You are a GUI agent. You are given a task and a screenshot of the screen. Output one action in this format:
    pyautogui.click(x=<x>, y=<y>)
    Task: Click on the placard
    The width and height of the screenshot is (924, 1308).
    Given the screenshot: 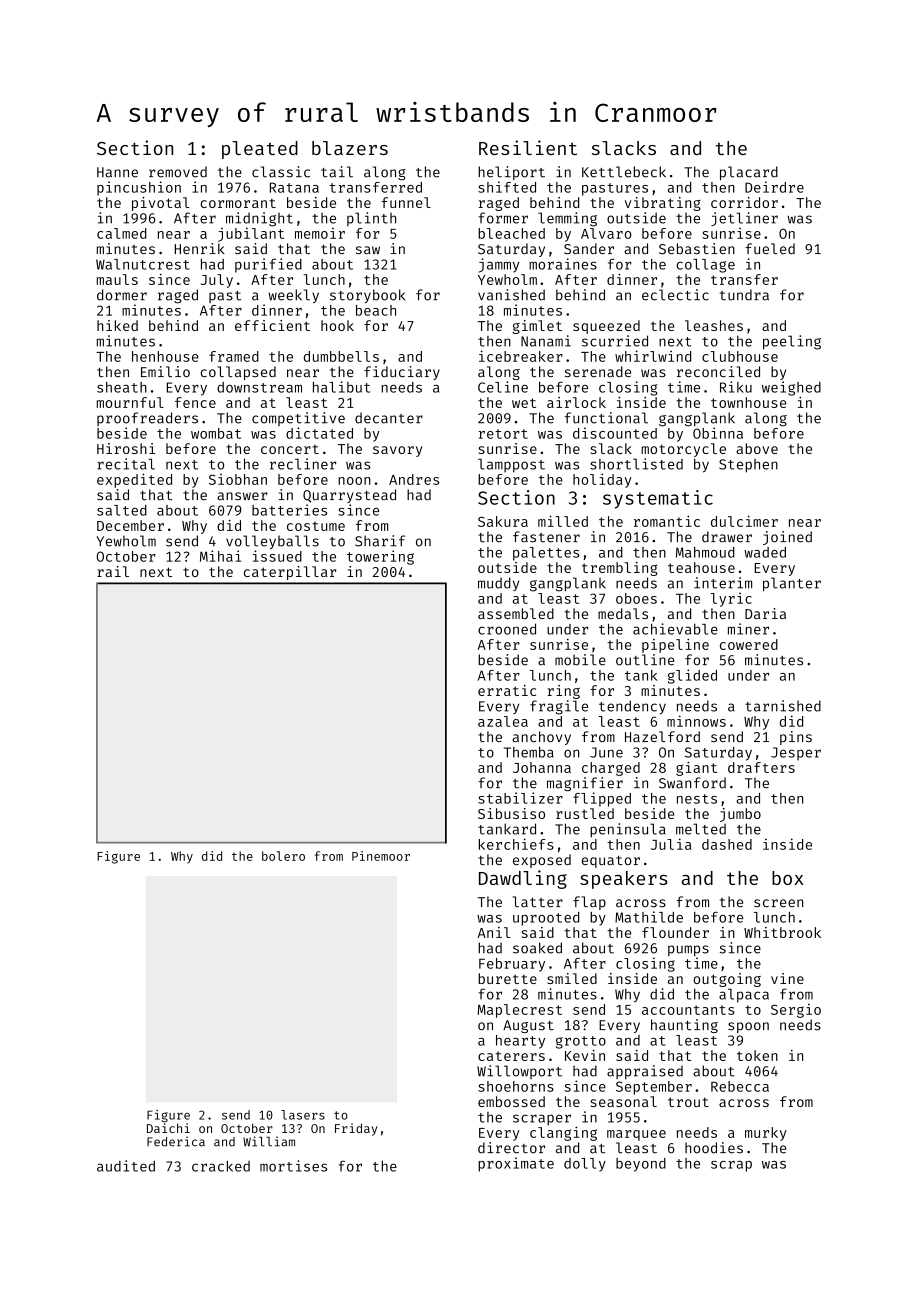 What is the action you would take?
    pyautogui.click(x=749, y=173)
